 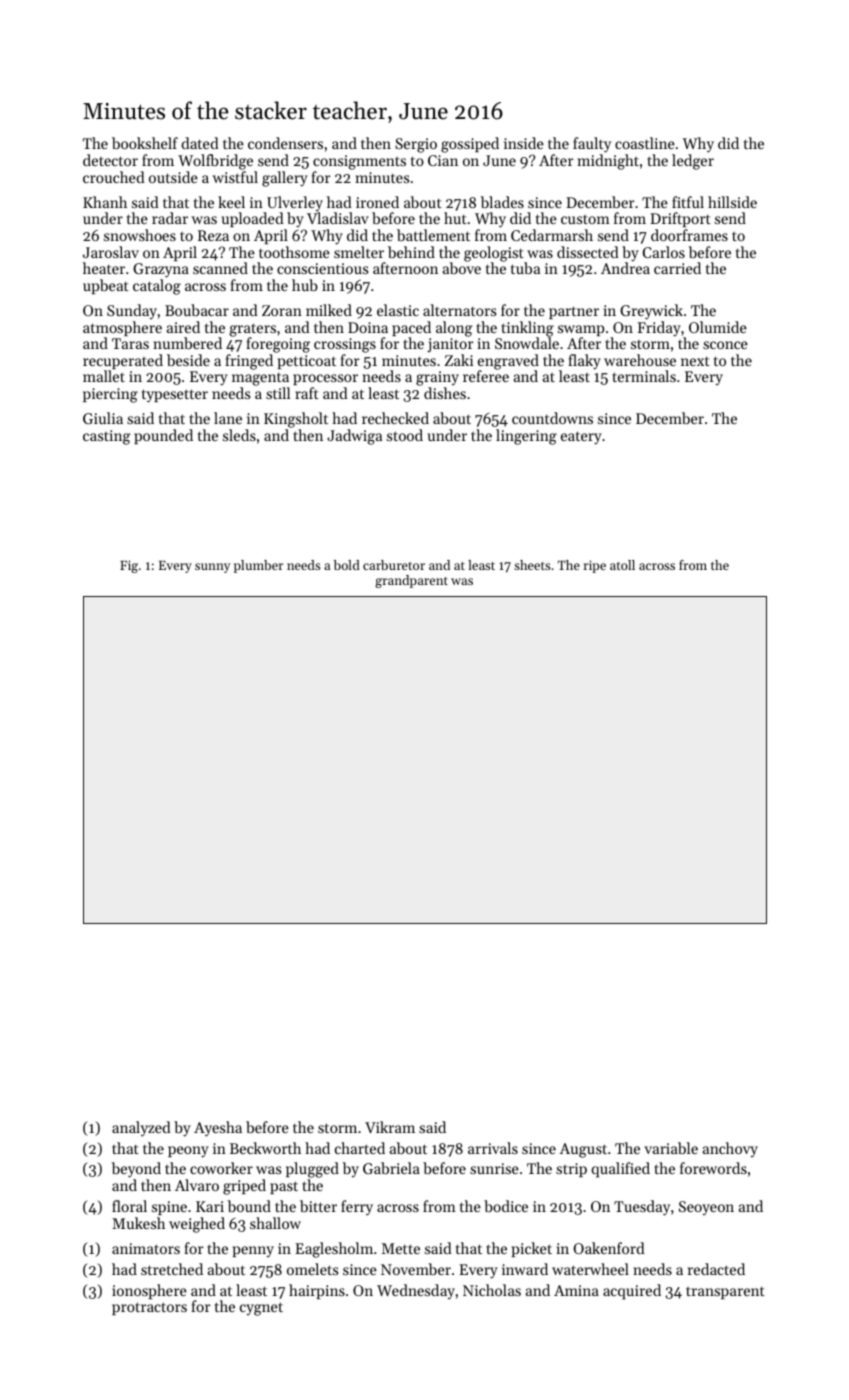 What do you see at coordinates (470, 145) in the screenshot?
I see `gossiped` at bounding box center [470, 145].
